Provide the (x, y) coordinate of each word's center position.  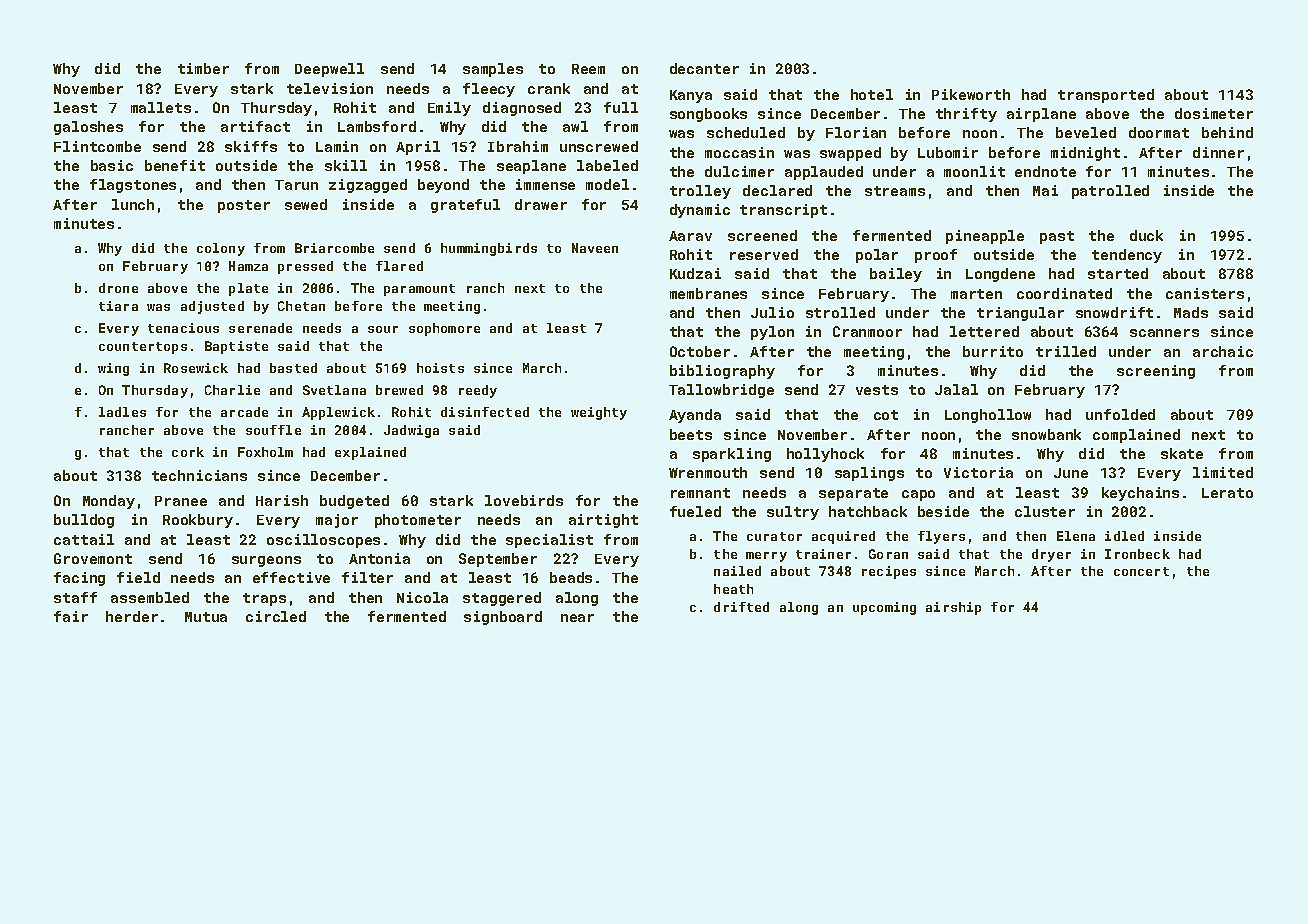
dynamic (700, 211)
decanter (704, 68)
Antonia (379, 558)
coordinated (1064, 293)
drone (118, 288)
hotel (872, 94)
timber (203, 68)
